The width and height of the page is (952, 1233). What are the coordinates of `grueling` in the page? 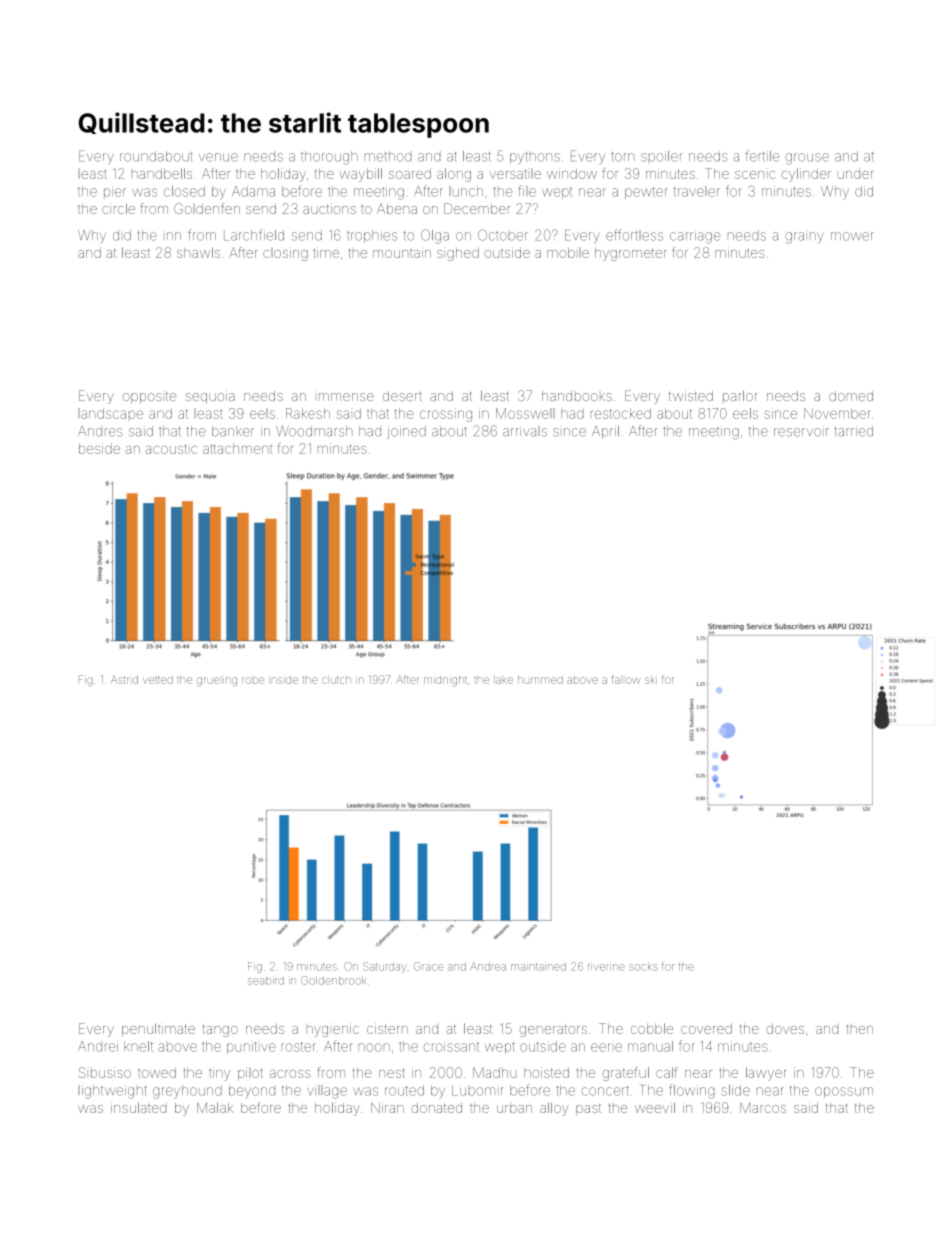 It's located at (217, 681).
